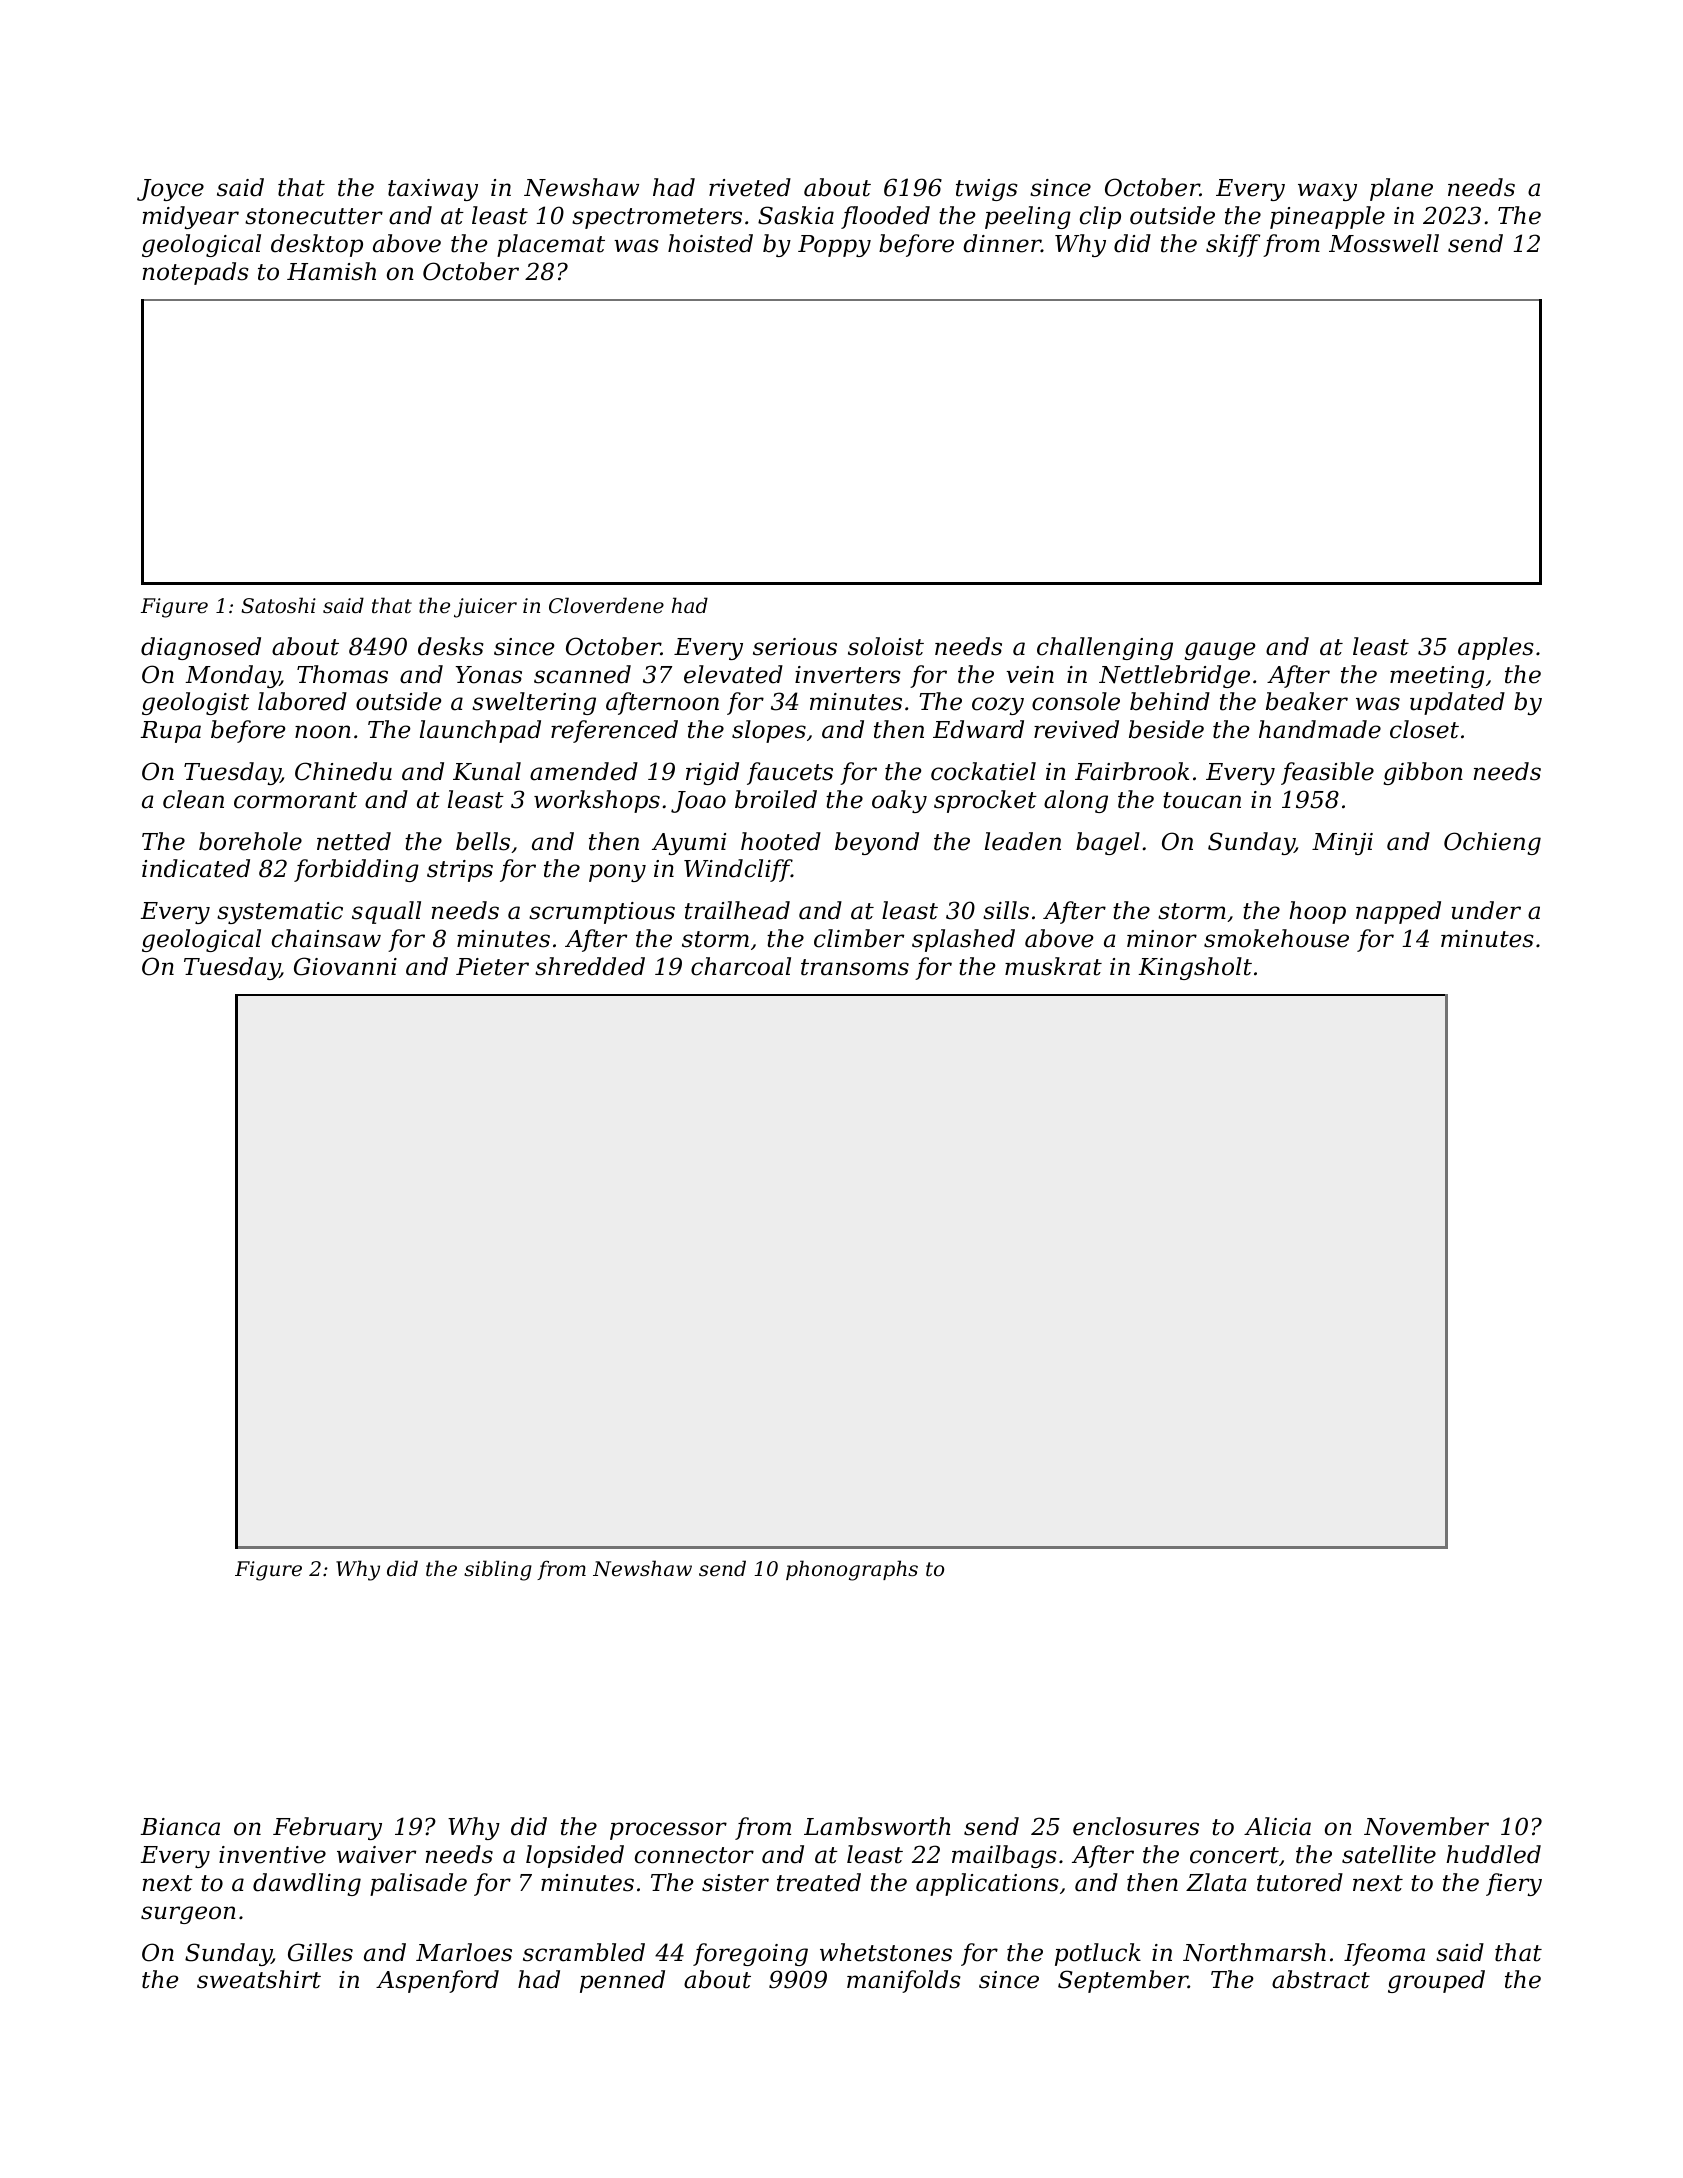 The width and height of the screenshot is (1683, 2178). What do you see at coordinates (1384, 243) in the screenshot?
I see `Mosswell` at bounding box center [1384, 243].
